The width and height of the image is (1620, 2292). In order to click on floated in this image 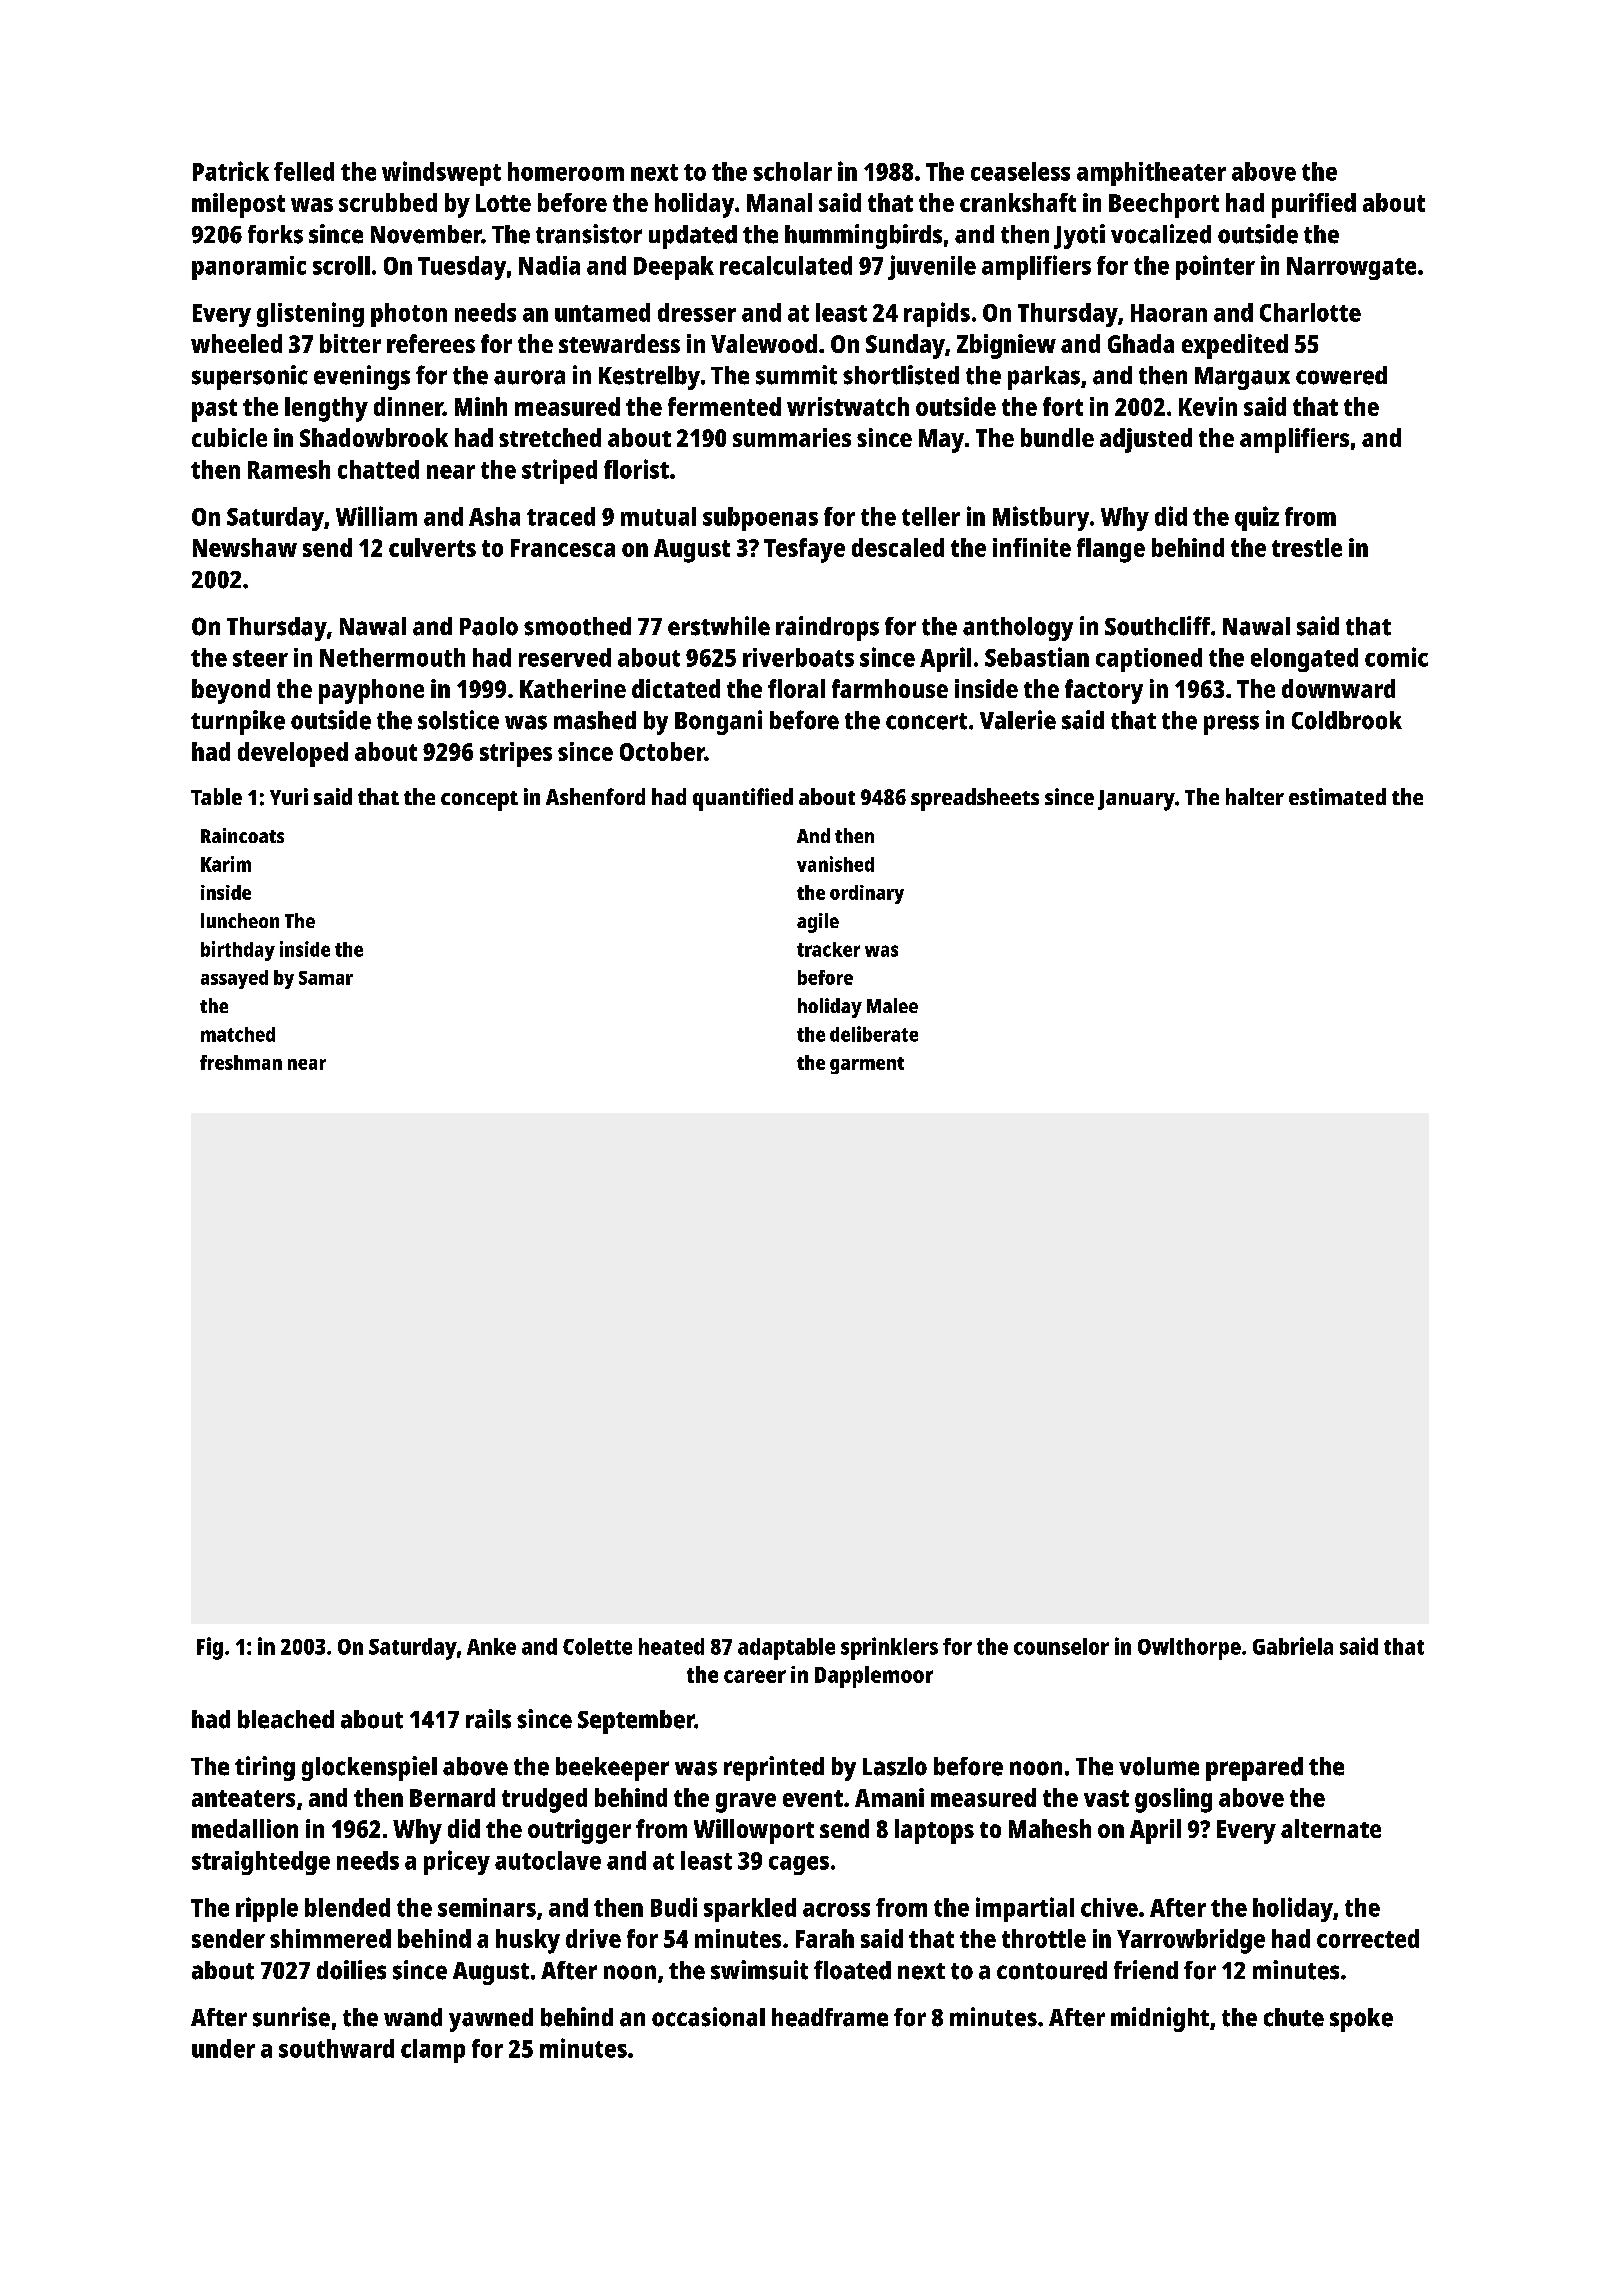, I will do `click(852, 1970)`.
